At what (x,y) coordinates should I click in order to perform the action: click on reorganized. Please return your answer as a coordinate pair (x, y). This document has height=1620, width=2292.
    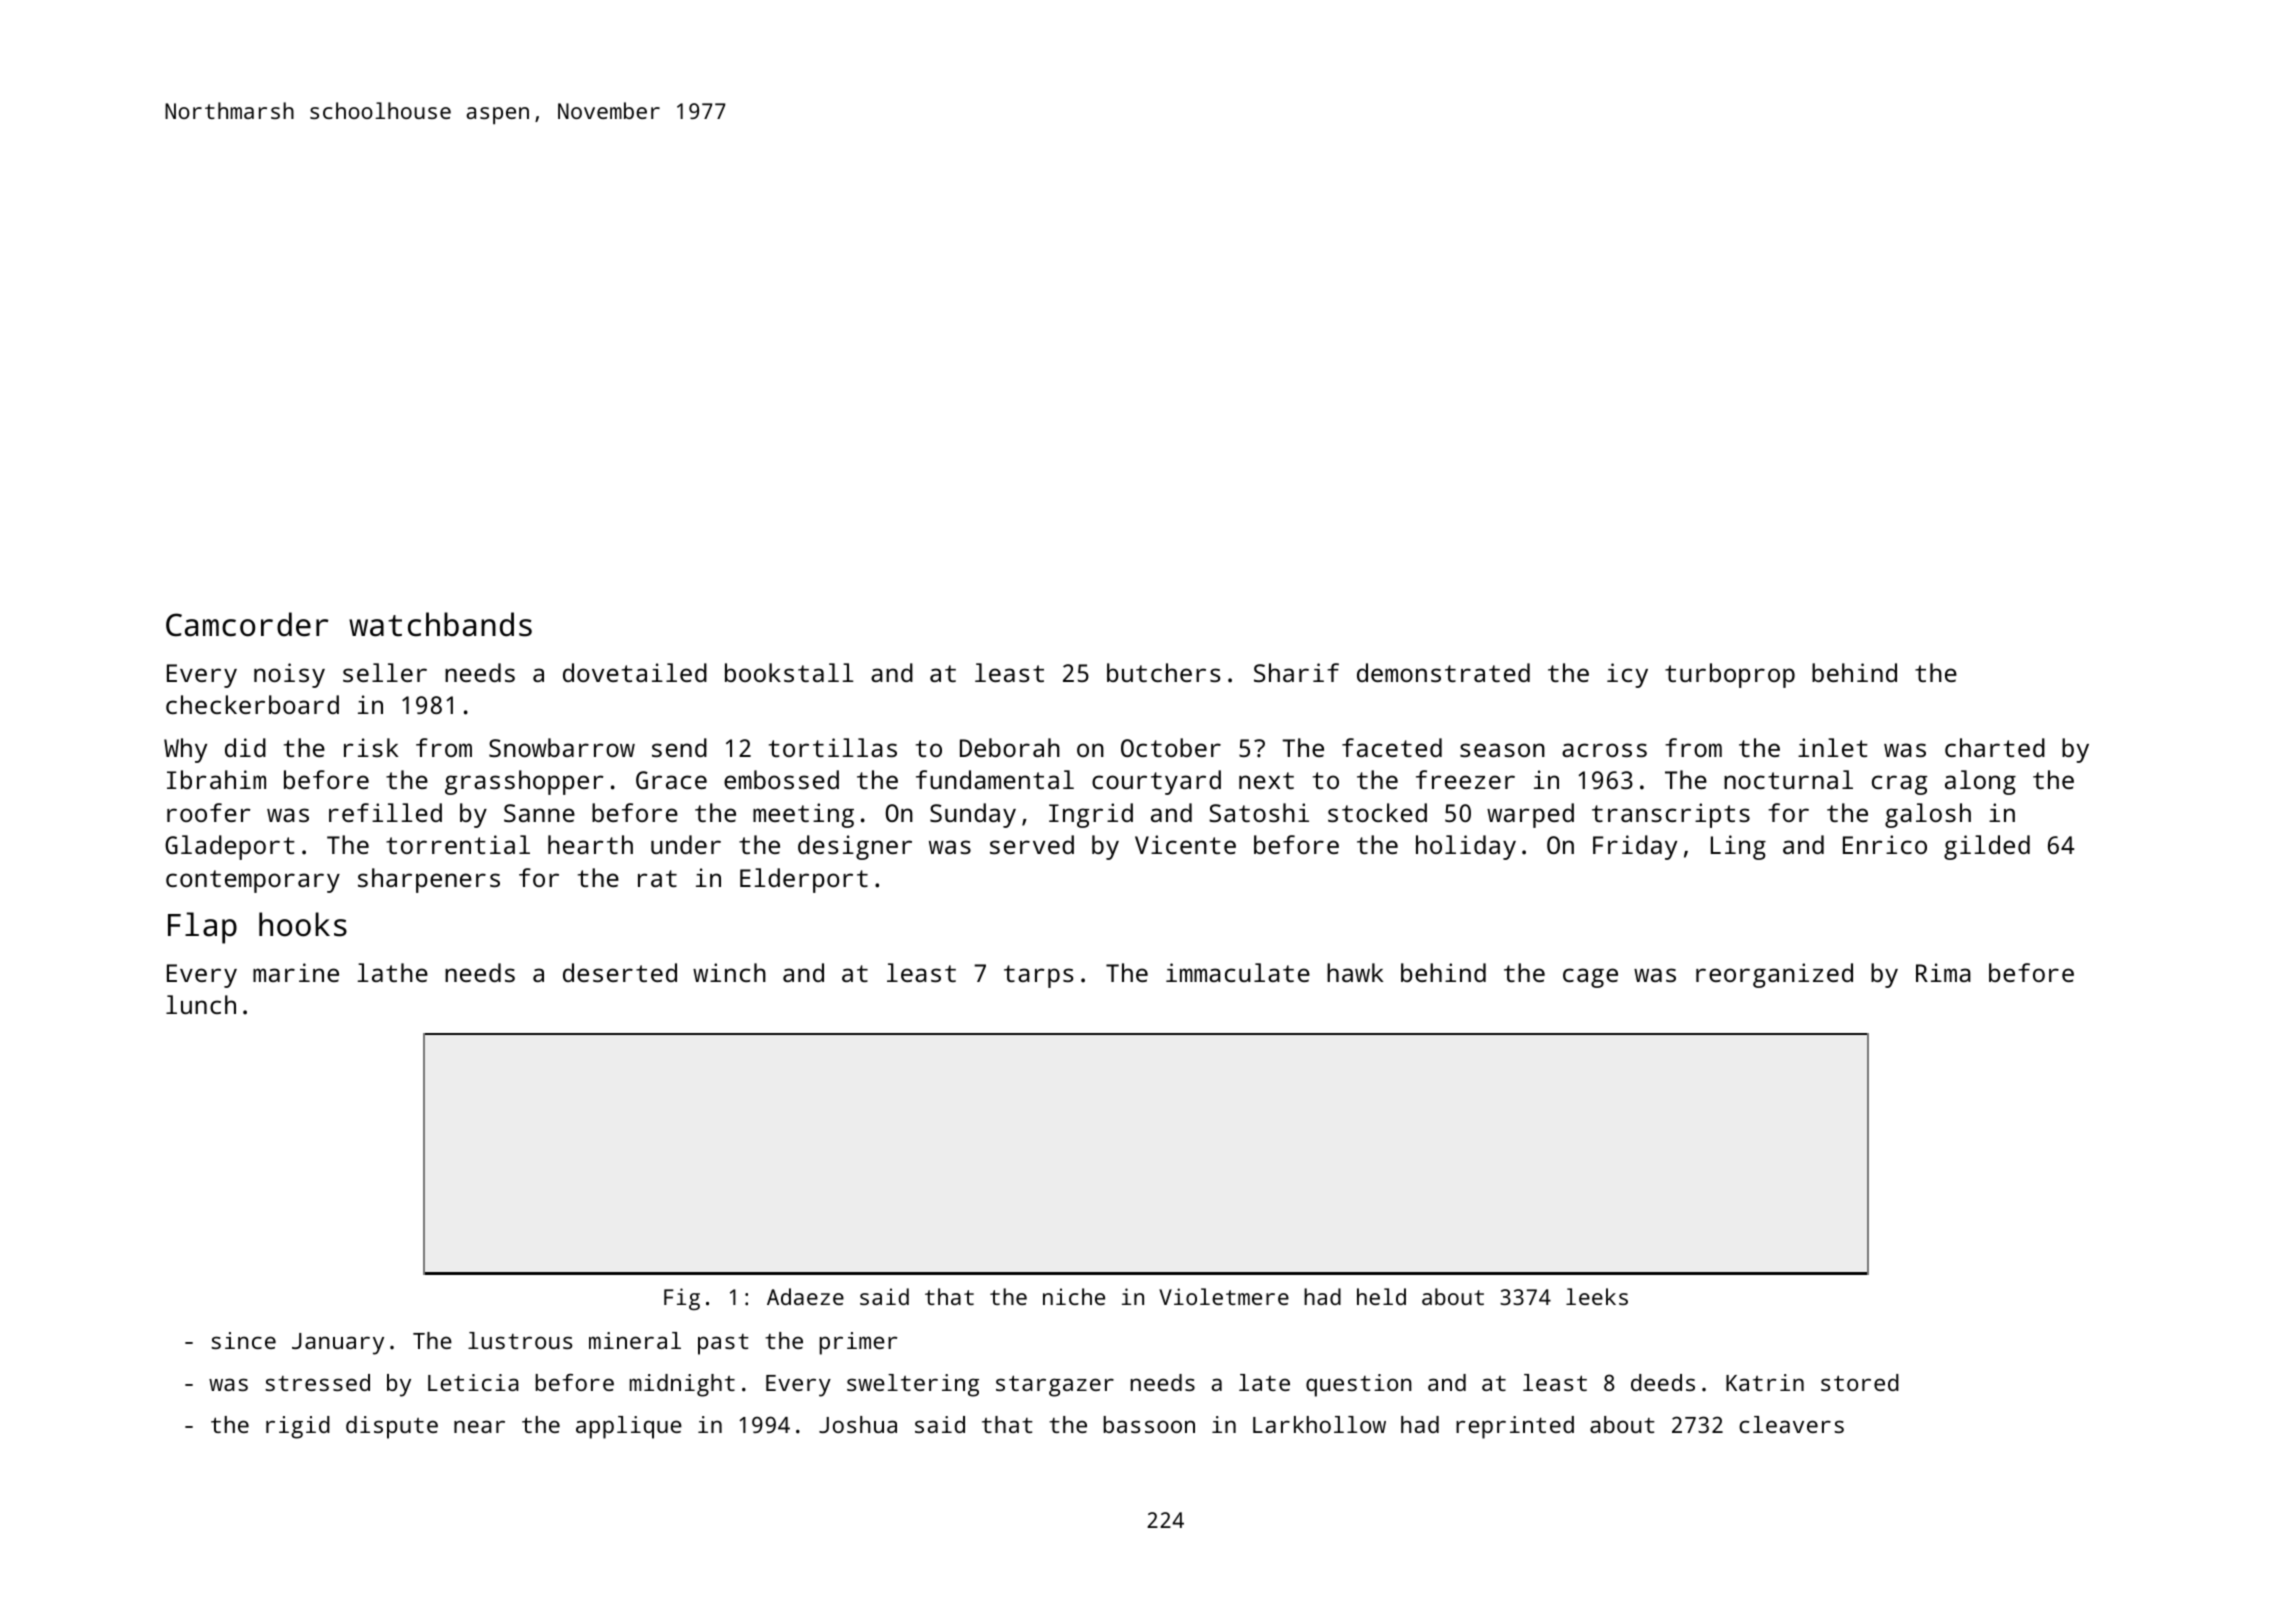
    Looking at the image, I should click on (1774, 975).
